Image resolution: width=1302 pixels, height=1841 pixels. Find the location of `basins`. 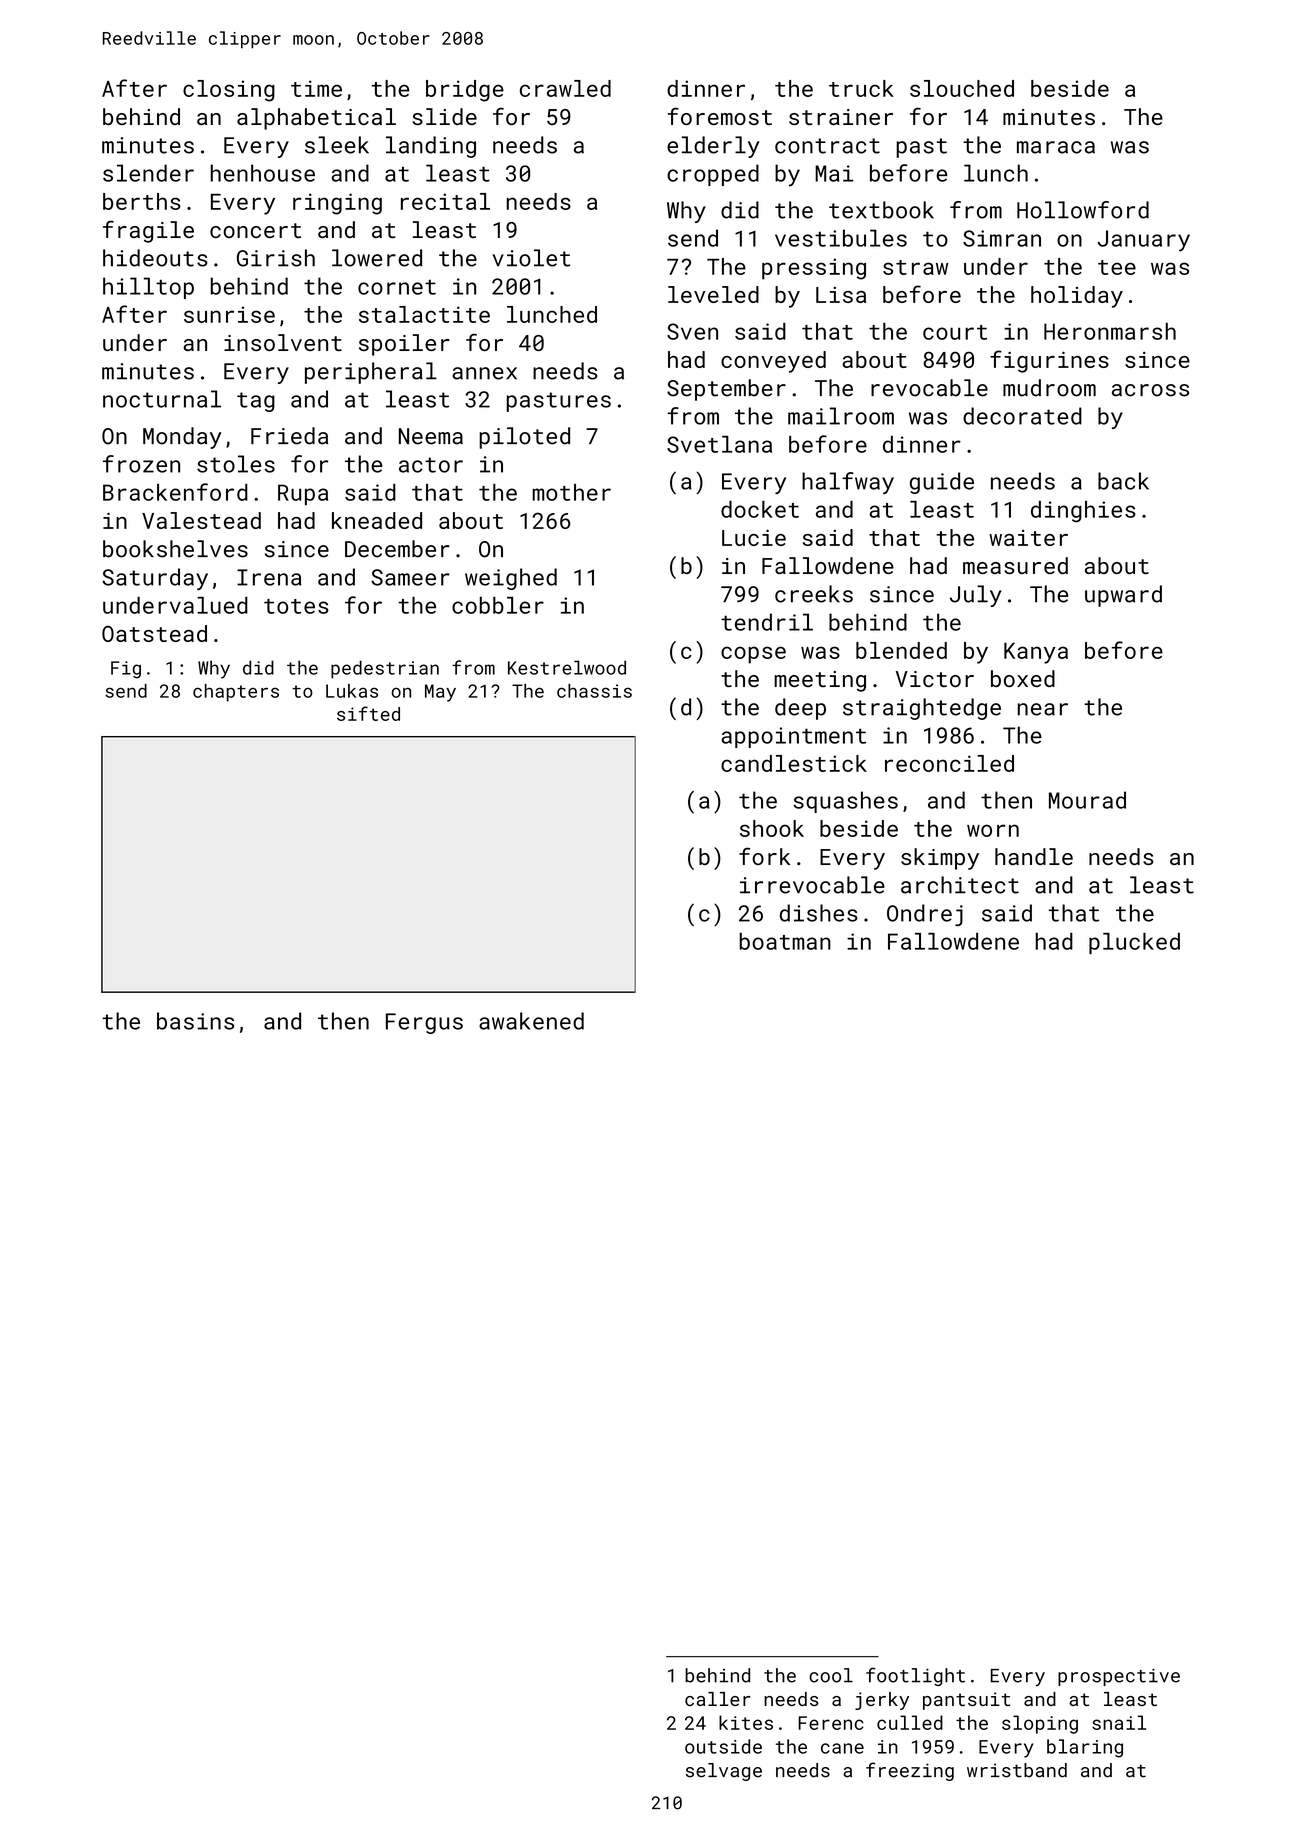

basins is located at coordinates (195, 1021).
